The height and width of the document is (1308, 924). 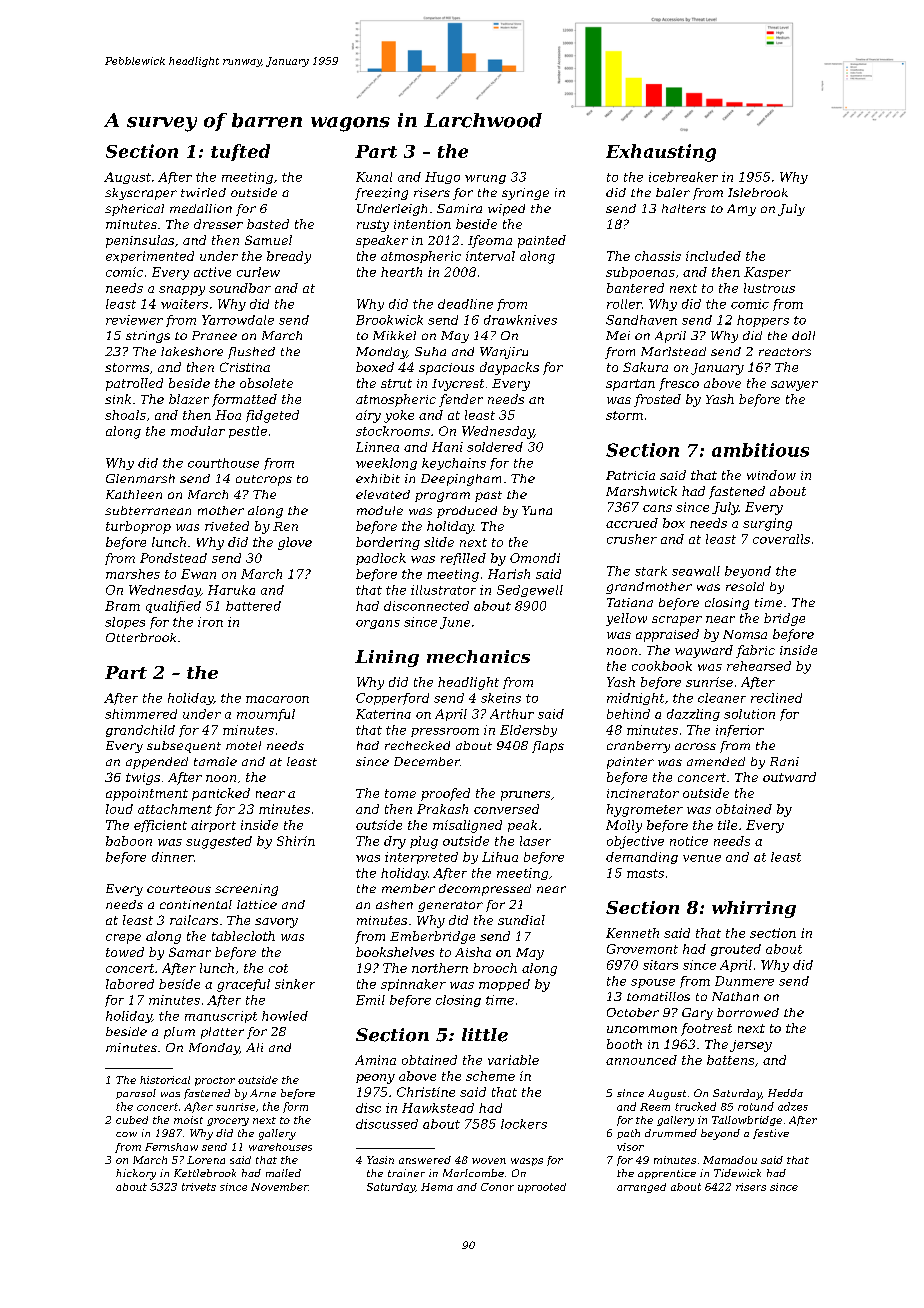 I want to click on patrolled, so click(x=134, y=384).
